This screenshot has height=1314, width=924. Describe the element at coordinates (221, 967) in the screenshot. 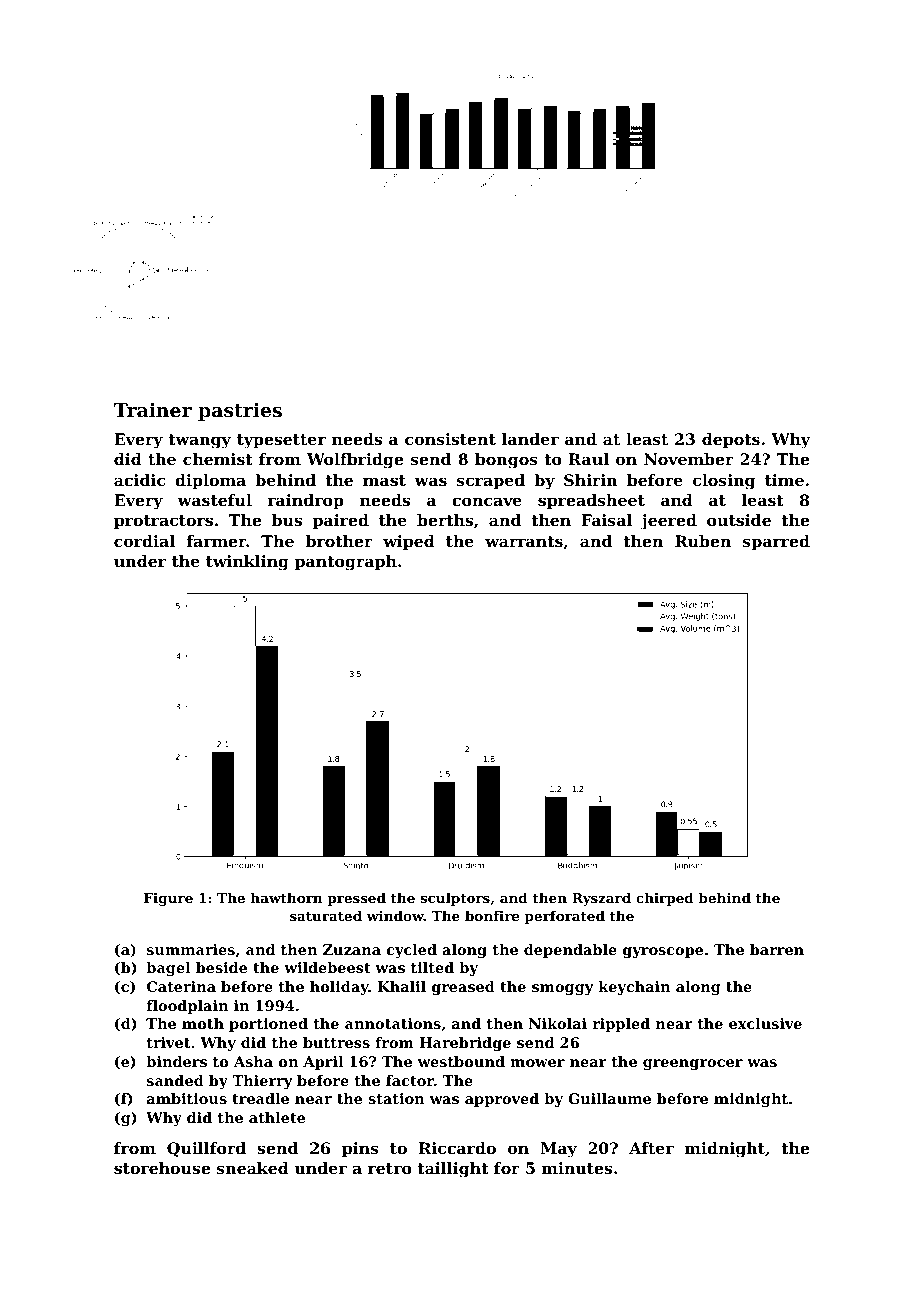

I see `beside` at that location.
